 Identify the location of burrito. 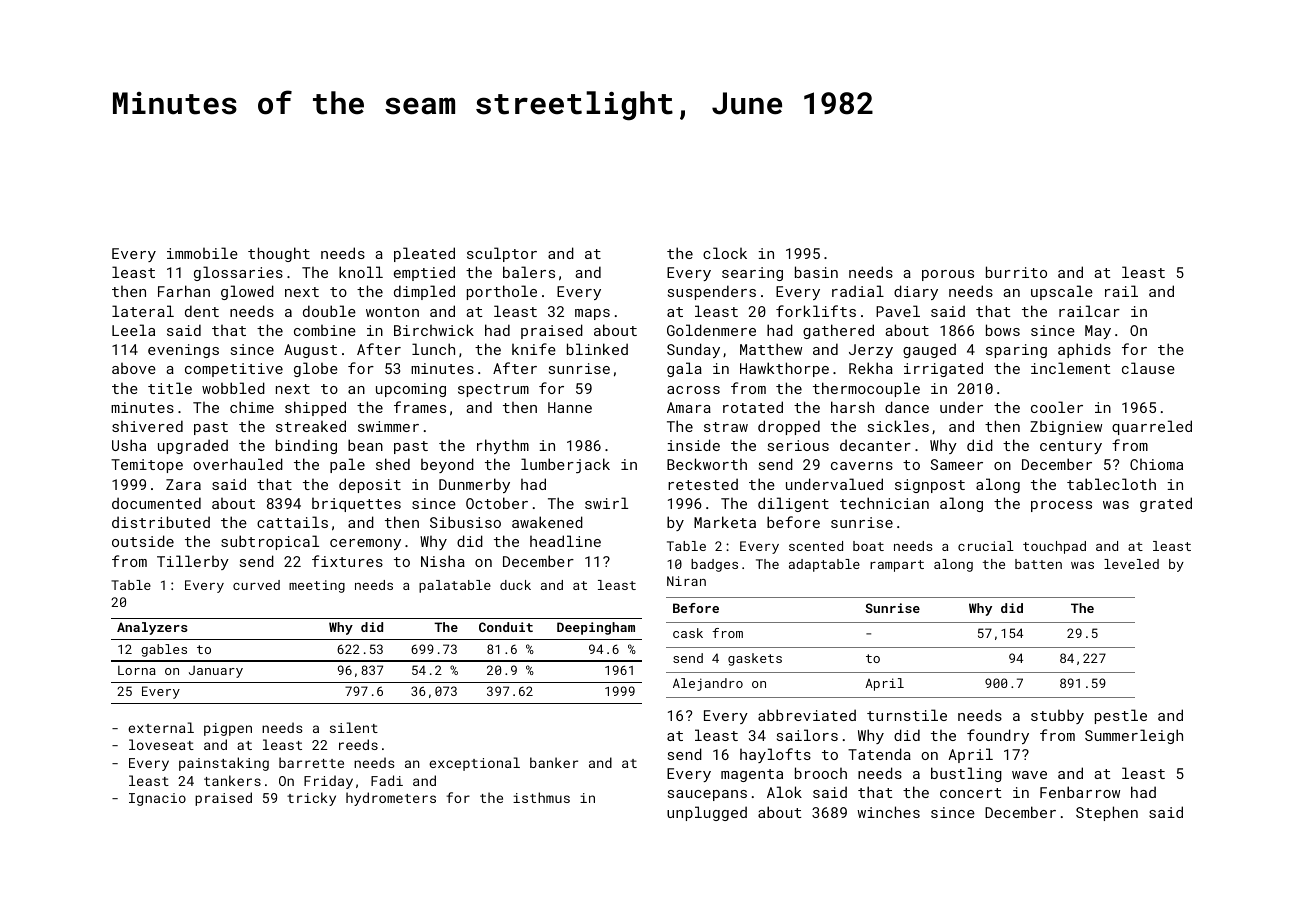
(1016, 272).
